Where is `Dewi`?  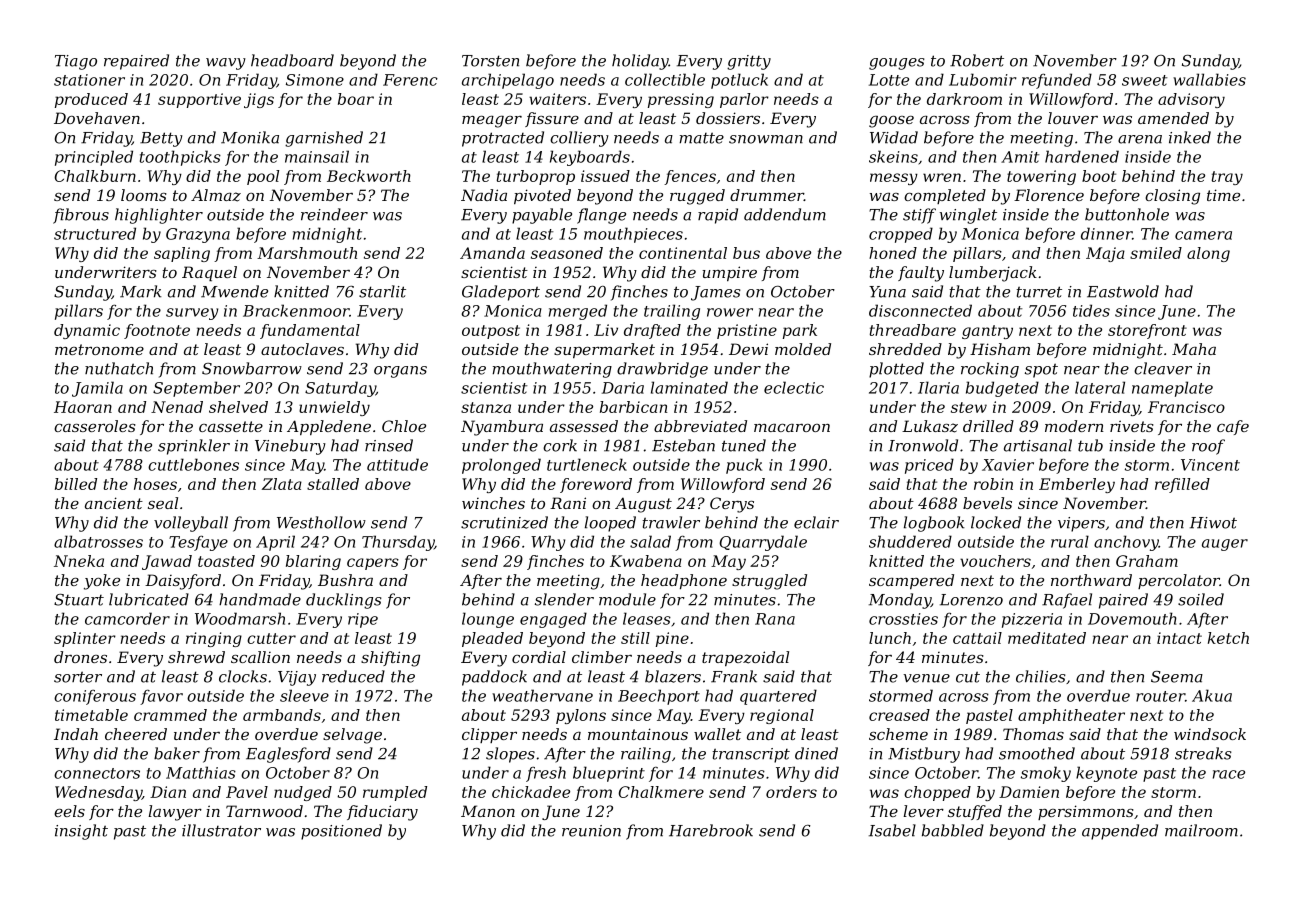 Dewi is located at coordinates (748, 349).
